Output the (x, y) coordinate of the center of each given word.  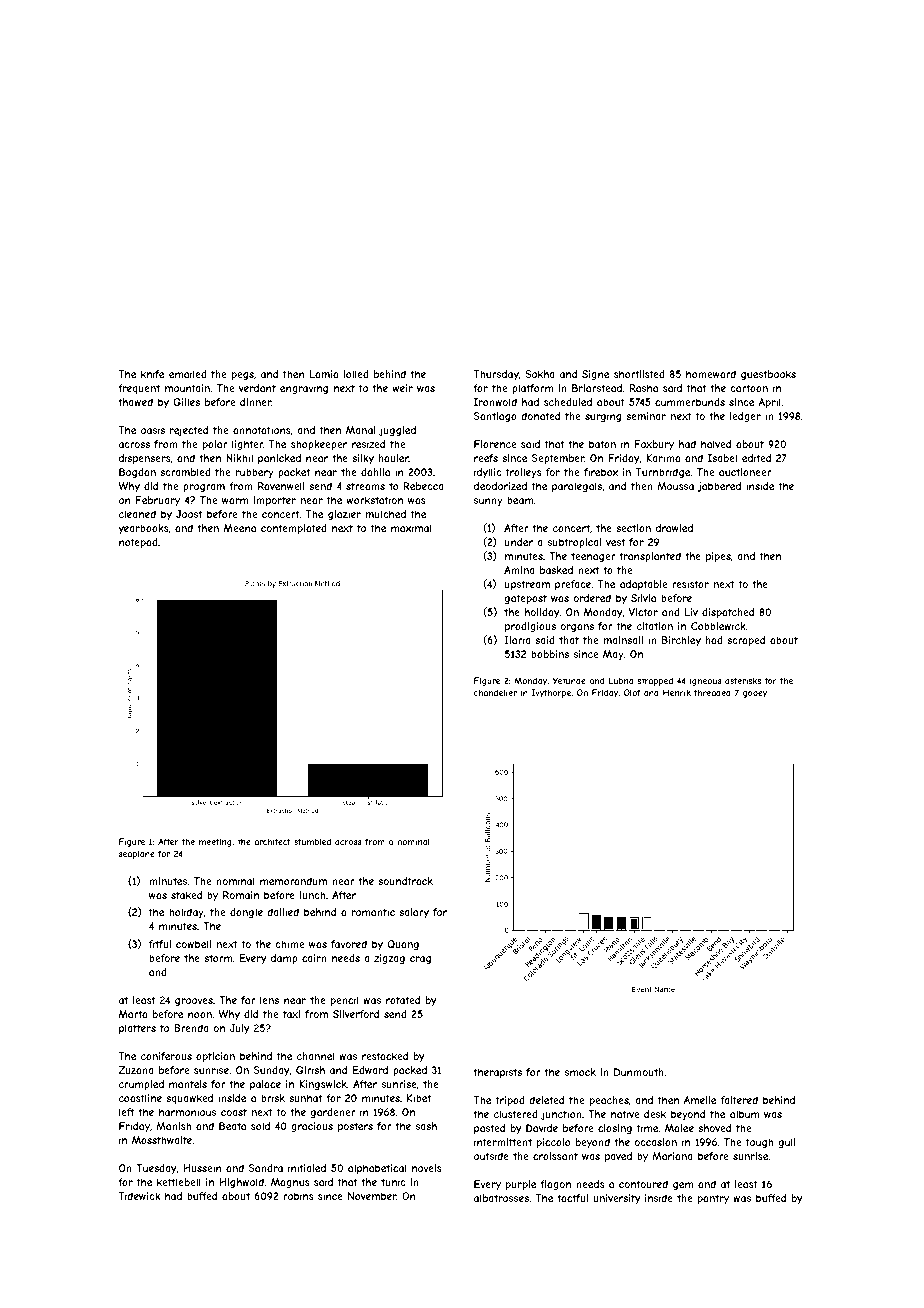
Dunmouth (639, 1072)
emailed (188, 374)
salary (414, 913)
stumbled (312, 841)
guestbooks (768, 375)
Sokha (540, 374)
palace (265, 1085)
